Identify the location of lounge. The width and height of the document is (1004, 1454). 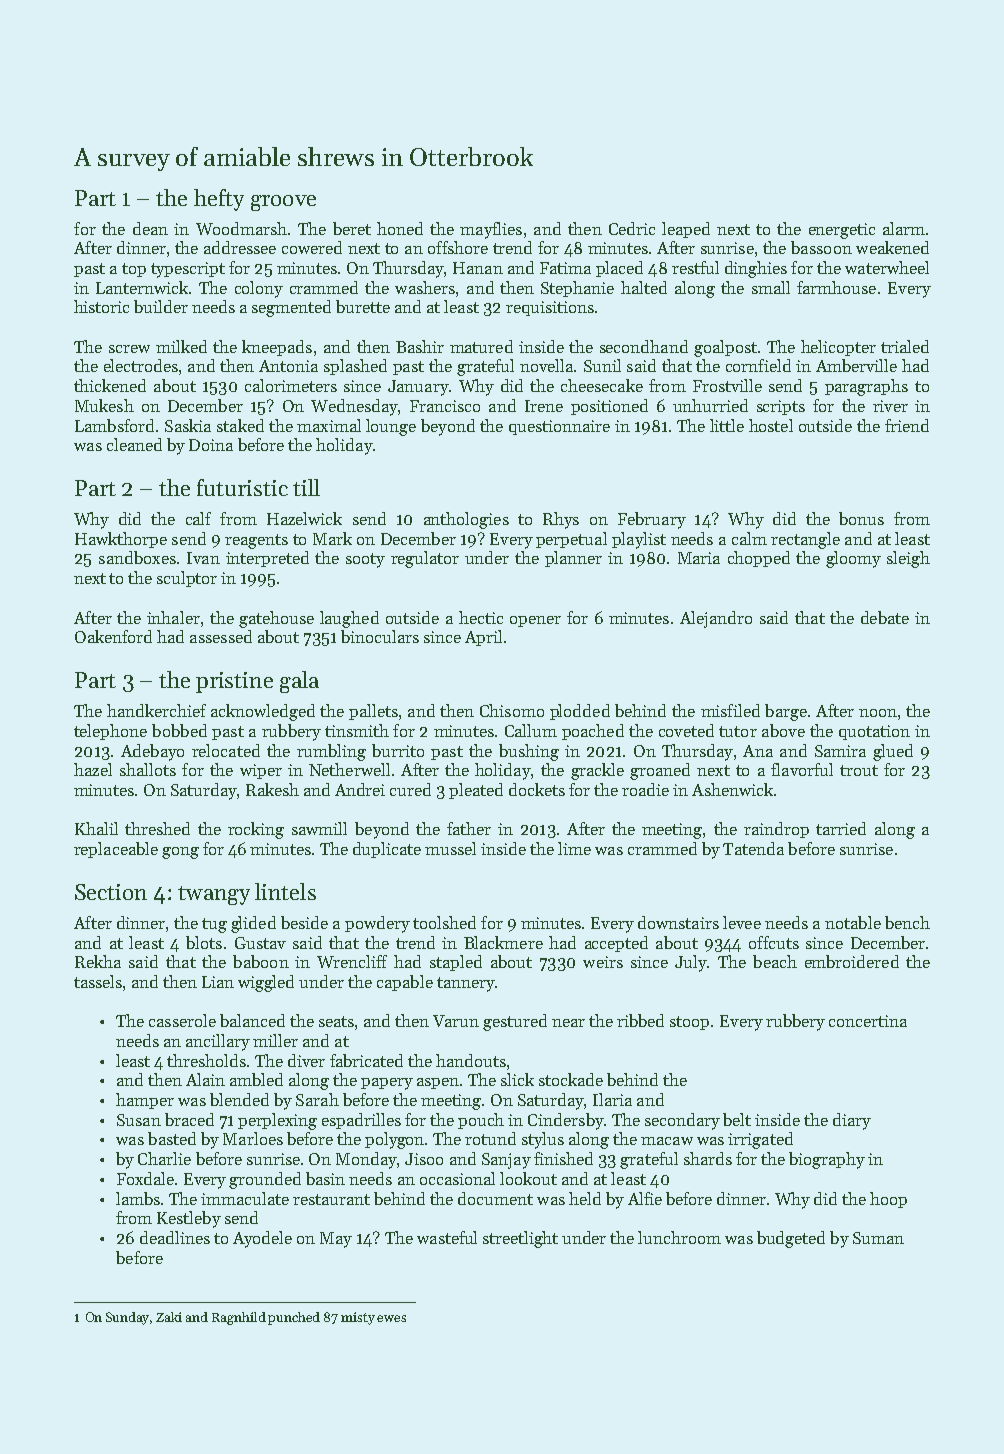
(391, 427).
